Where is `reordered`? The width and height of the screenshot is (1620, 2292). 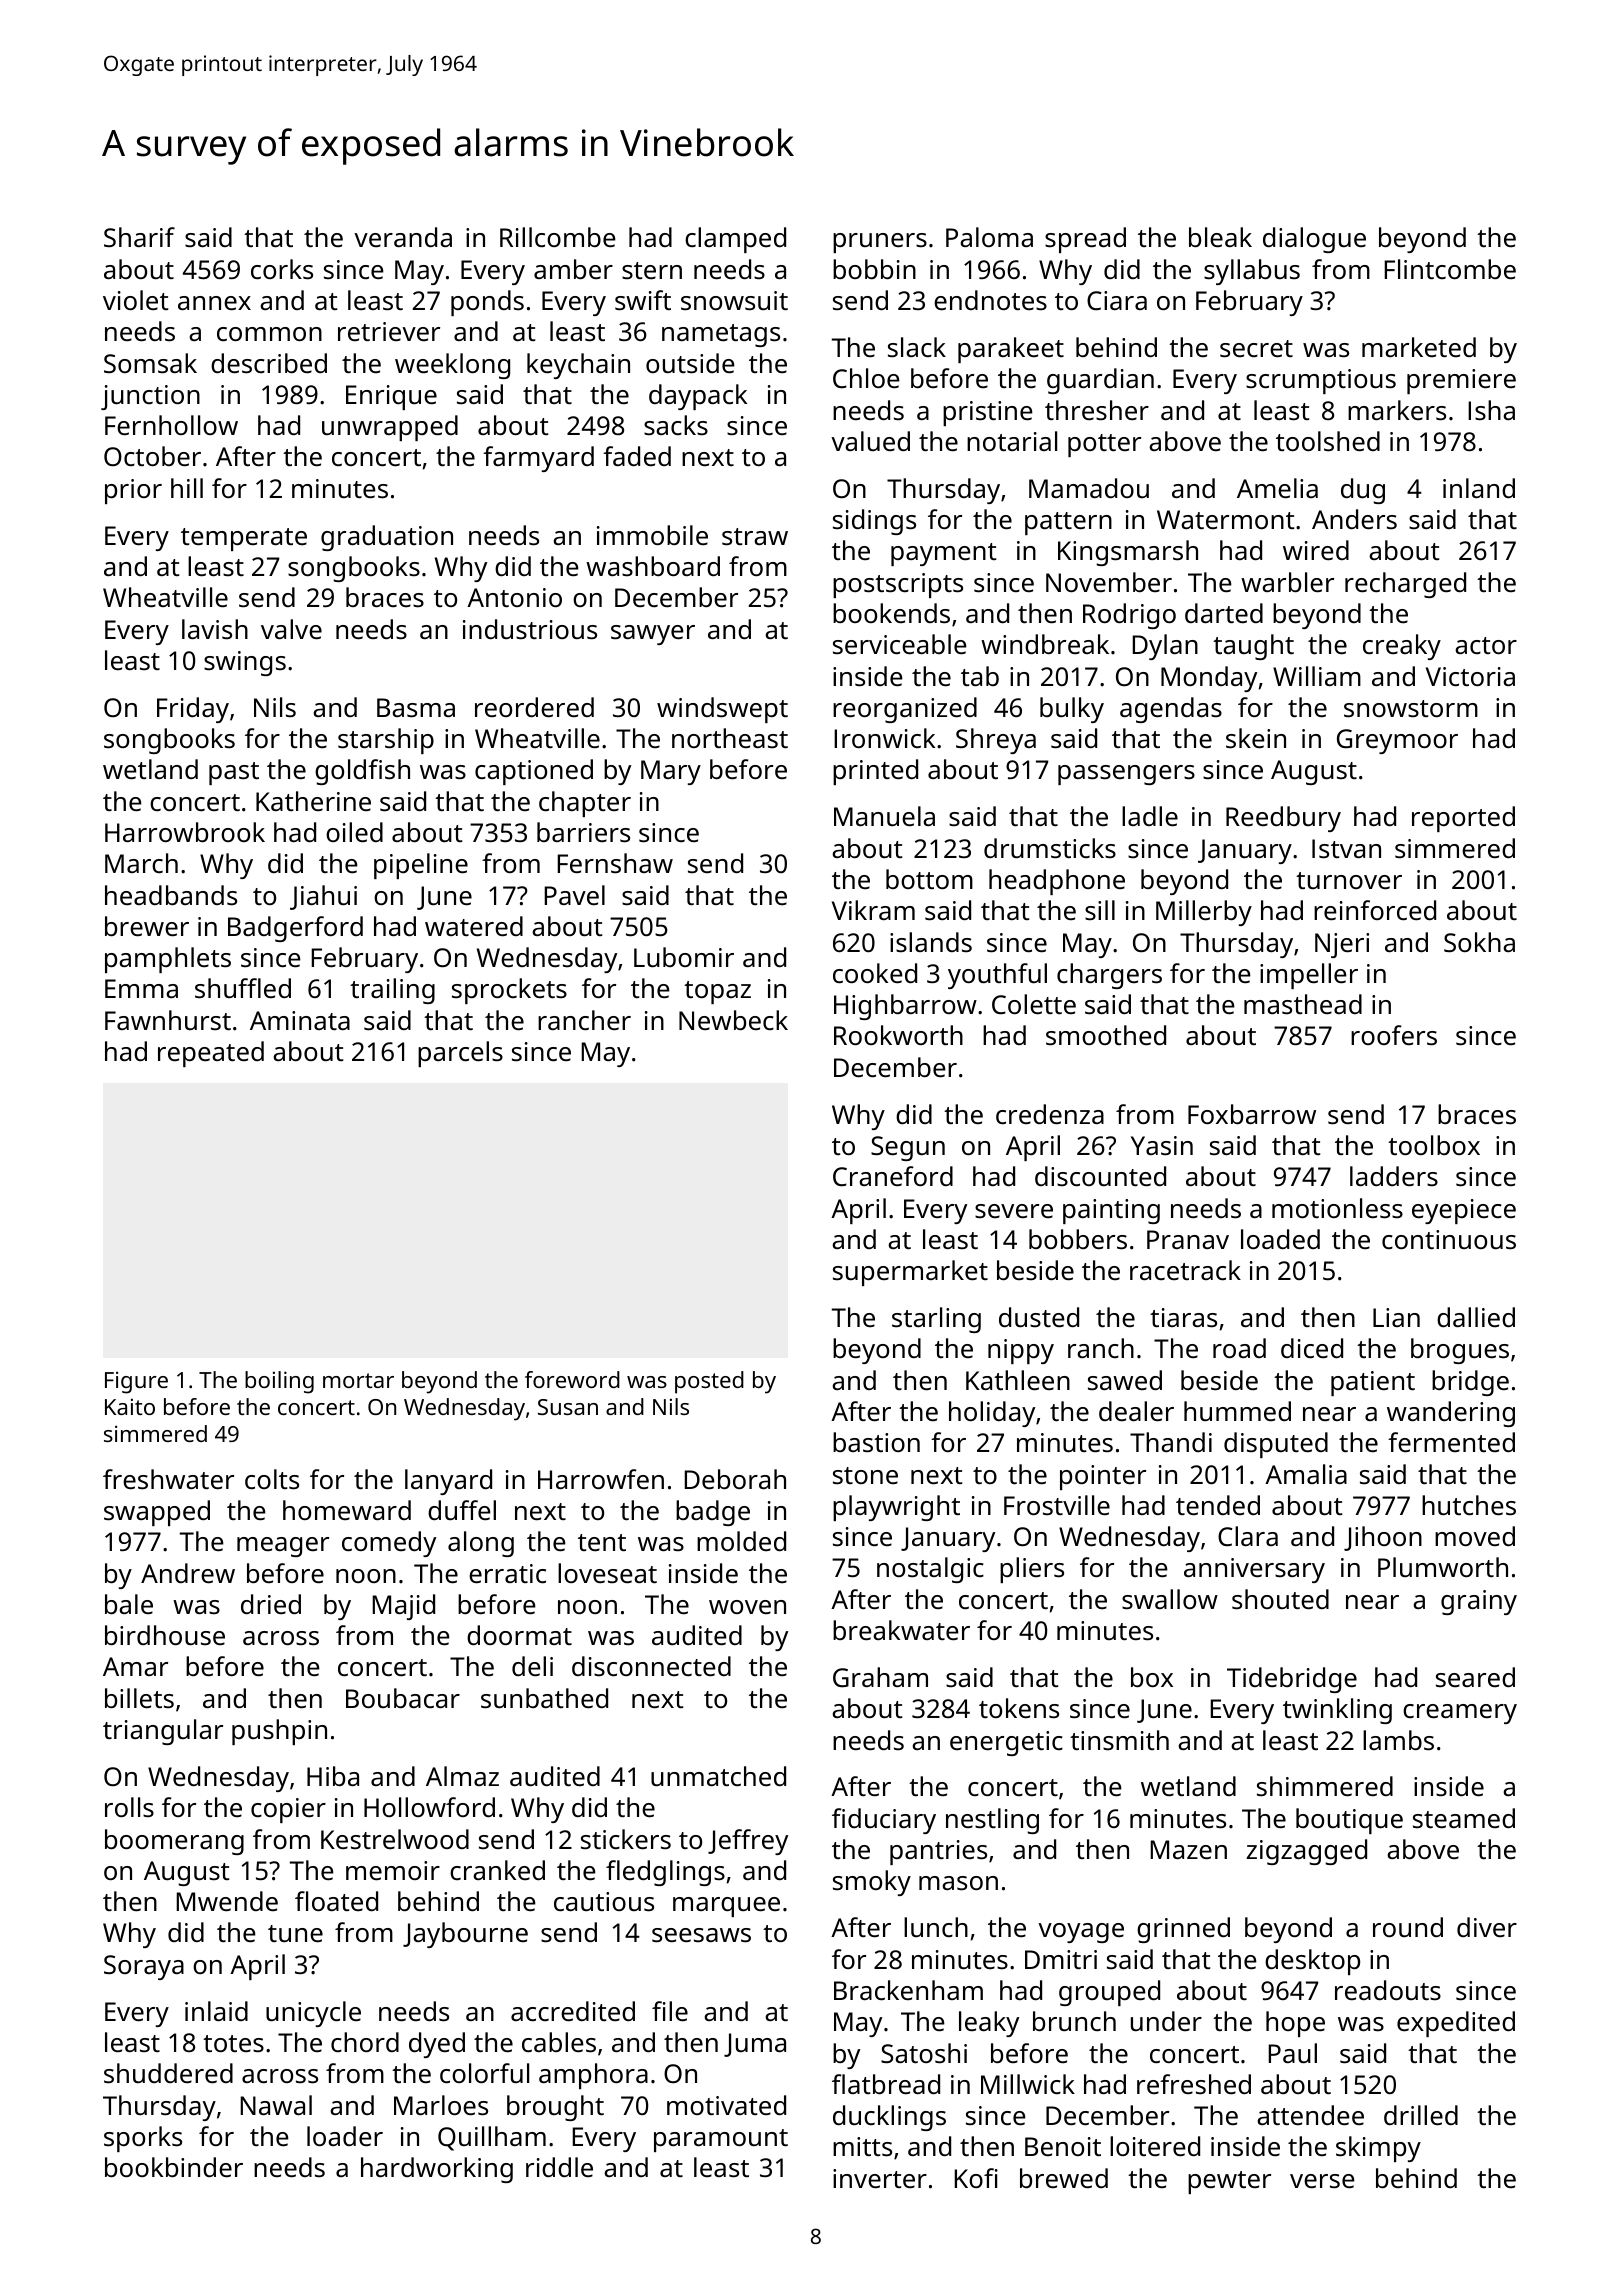 reordered is located at coordinates (534, 707).
